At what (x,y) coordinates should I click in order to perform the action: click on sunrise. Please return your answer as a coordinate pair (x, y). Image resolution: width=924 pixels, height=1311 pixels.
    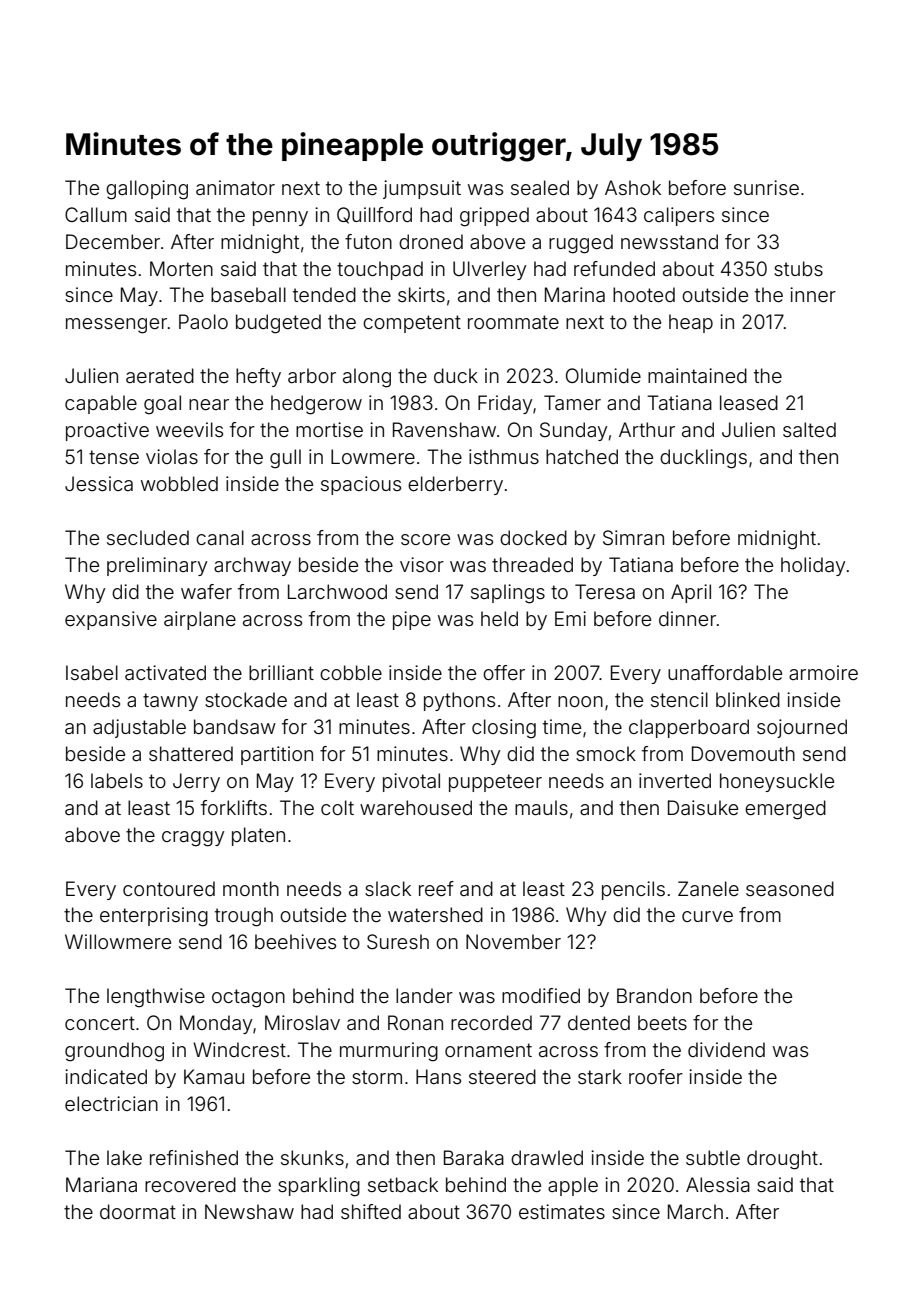
    Looking at the image, I should click on (766, 187).
